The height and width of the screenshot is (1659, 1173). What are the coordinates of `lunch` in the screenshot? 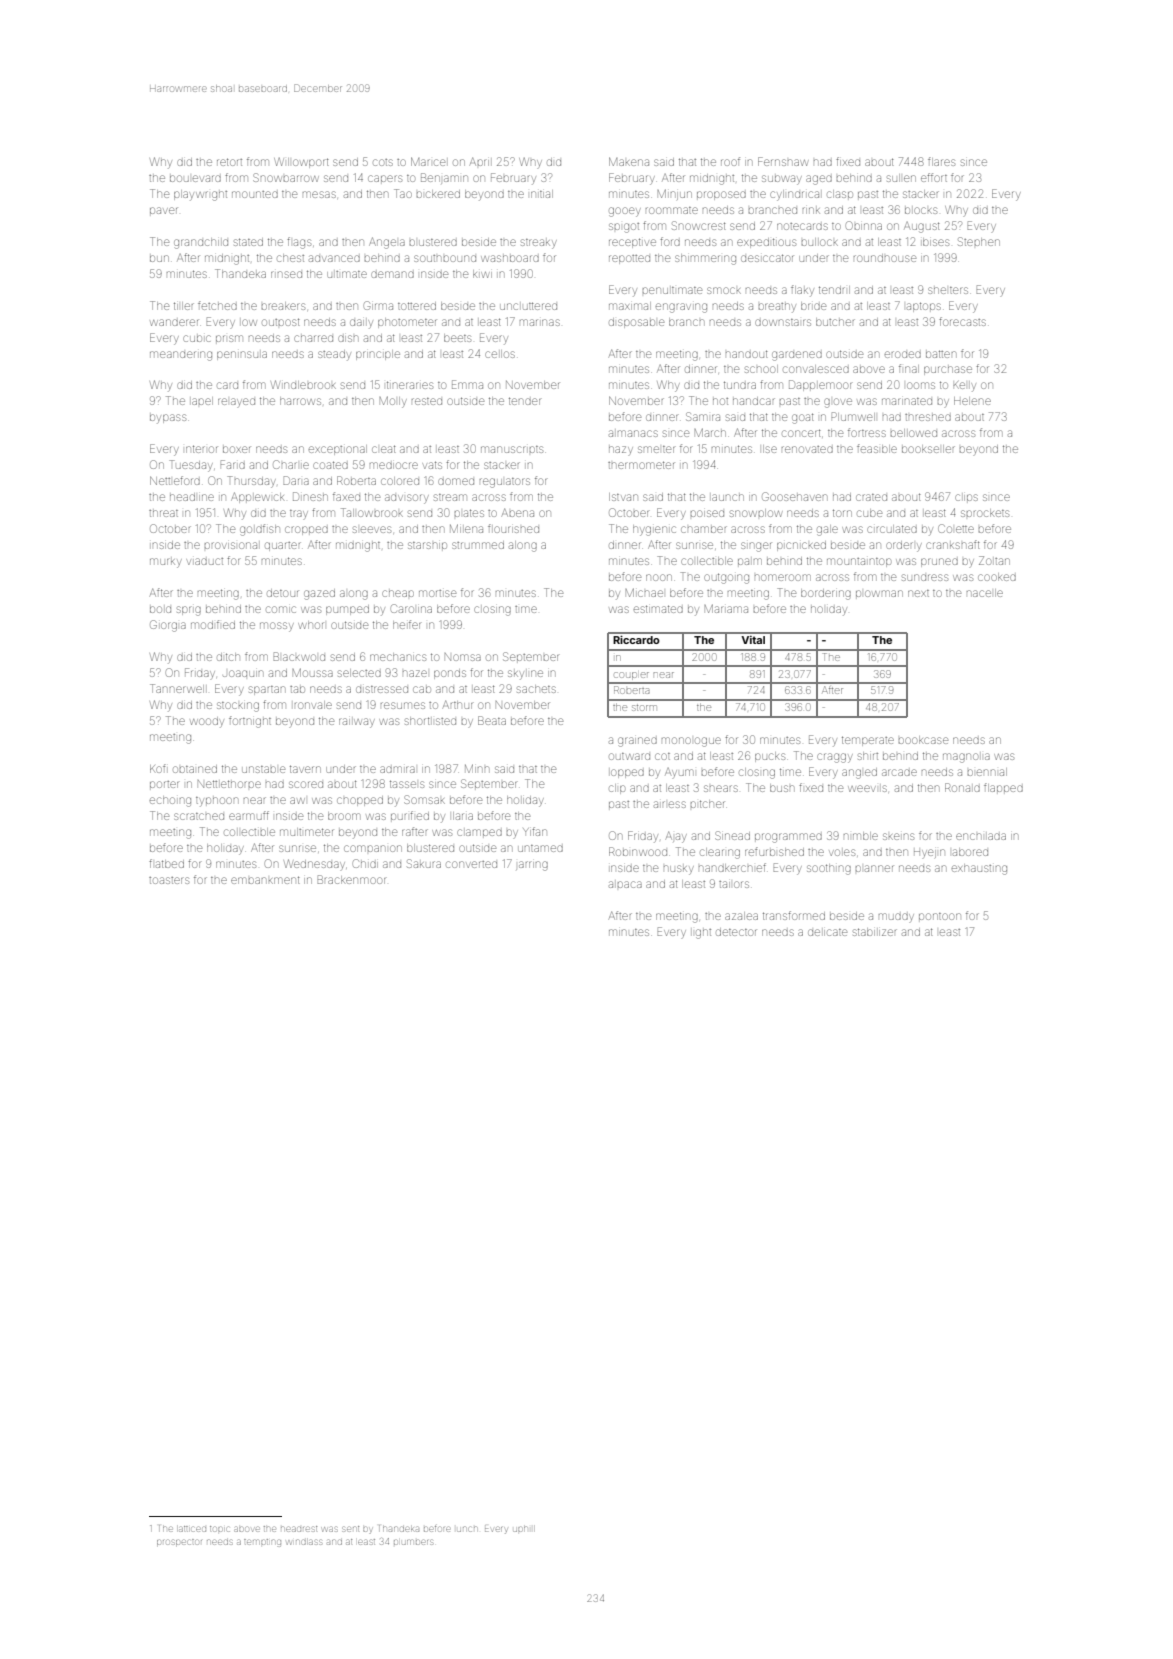 It's located at (466, 1529).
